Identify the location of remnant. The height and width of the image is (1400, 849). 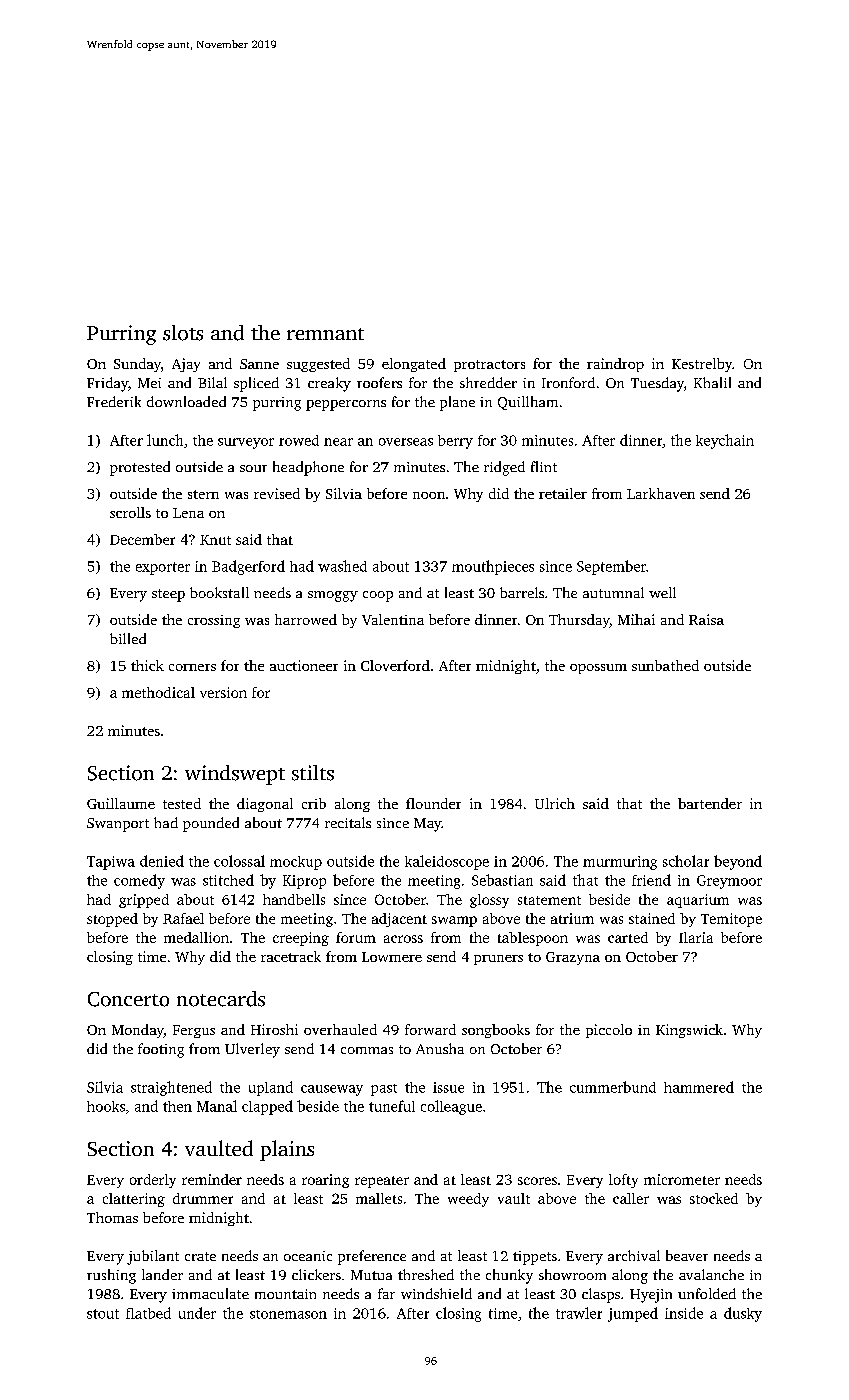
(325, 334).
